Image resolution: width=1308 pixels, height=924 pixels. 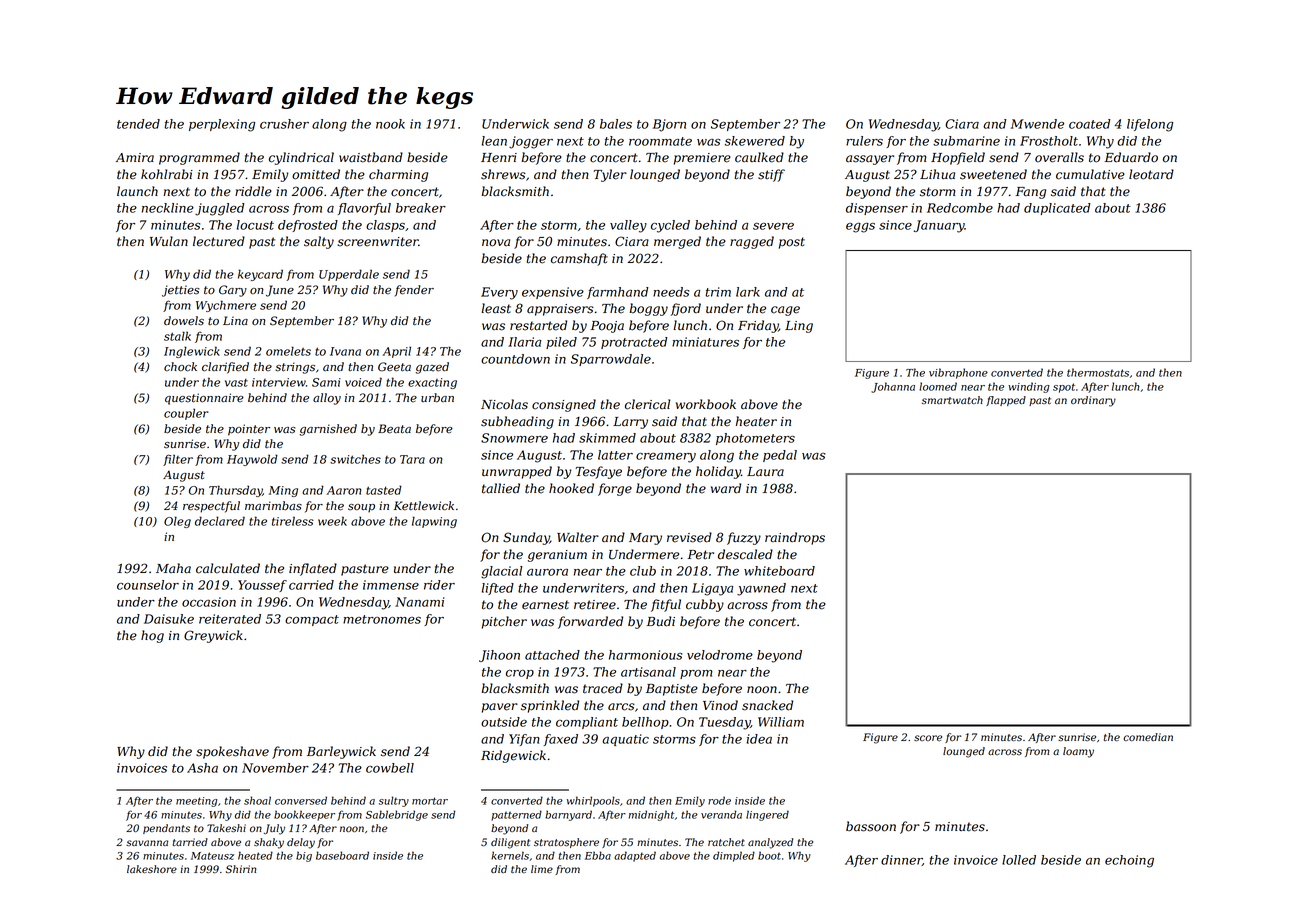 What do you see at coordinates (1129, 861) in the screenshot?
I see `echoing` at bounding box center [1129, 861].
